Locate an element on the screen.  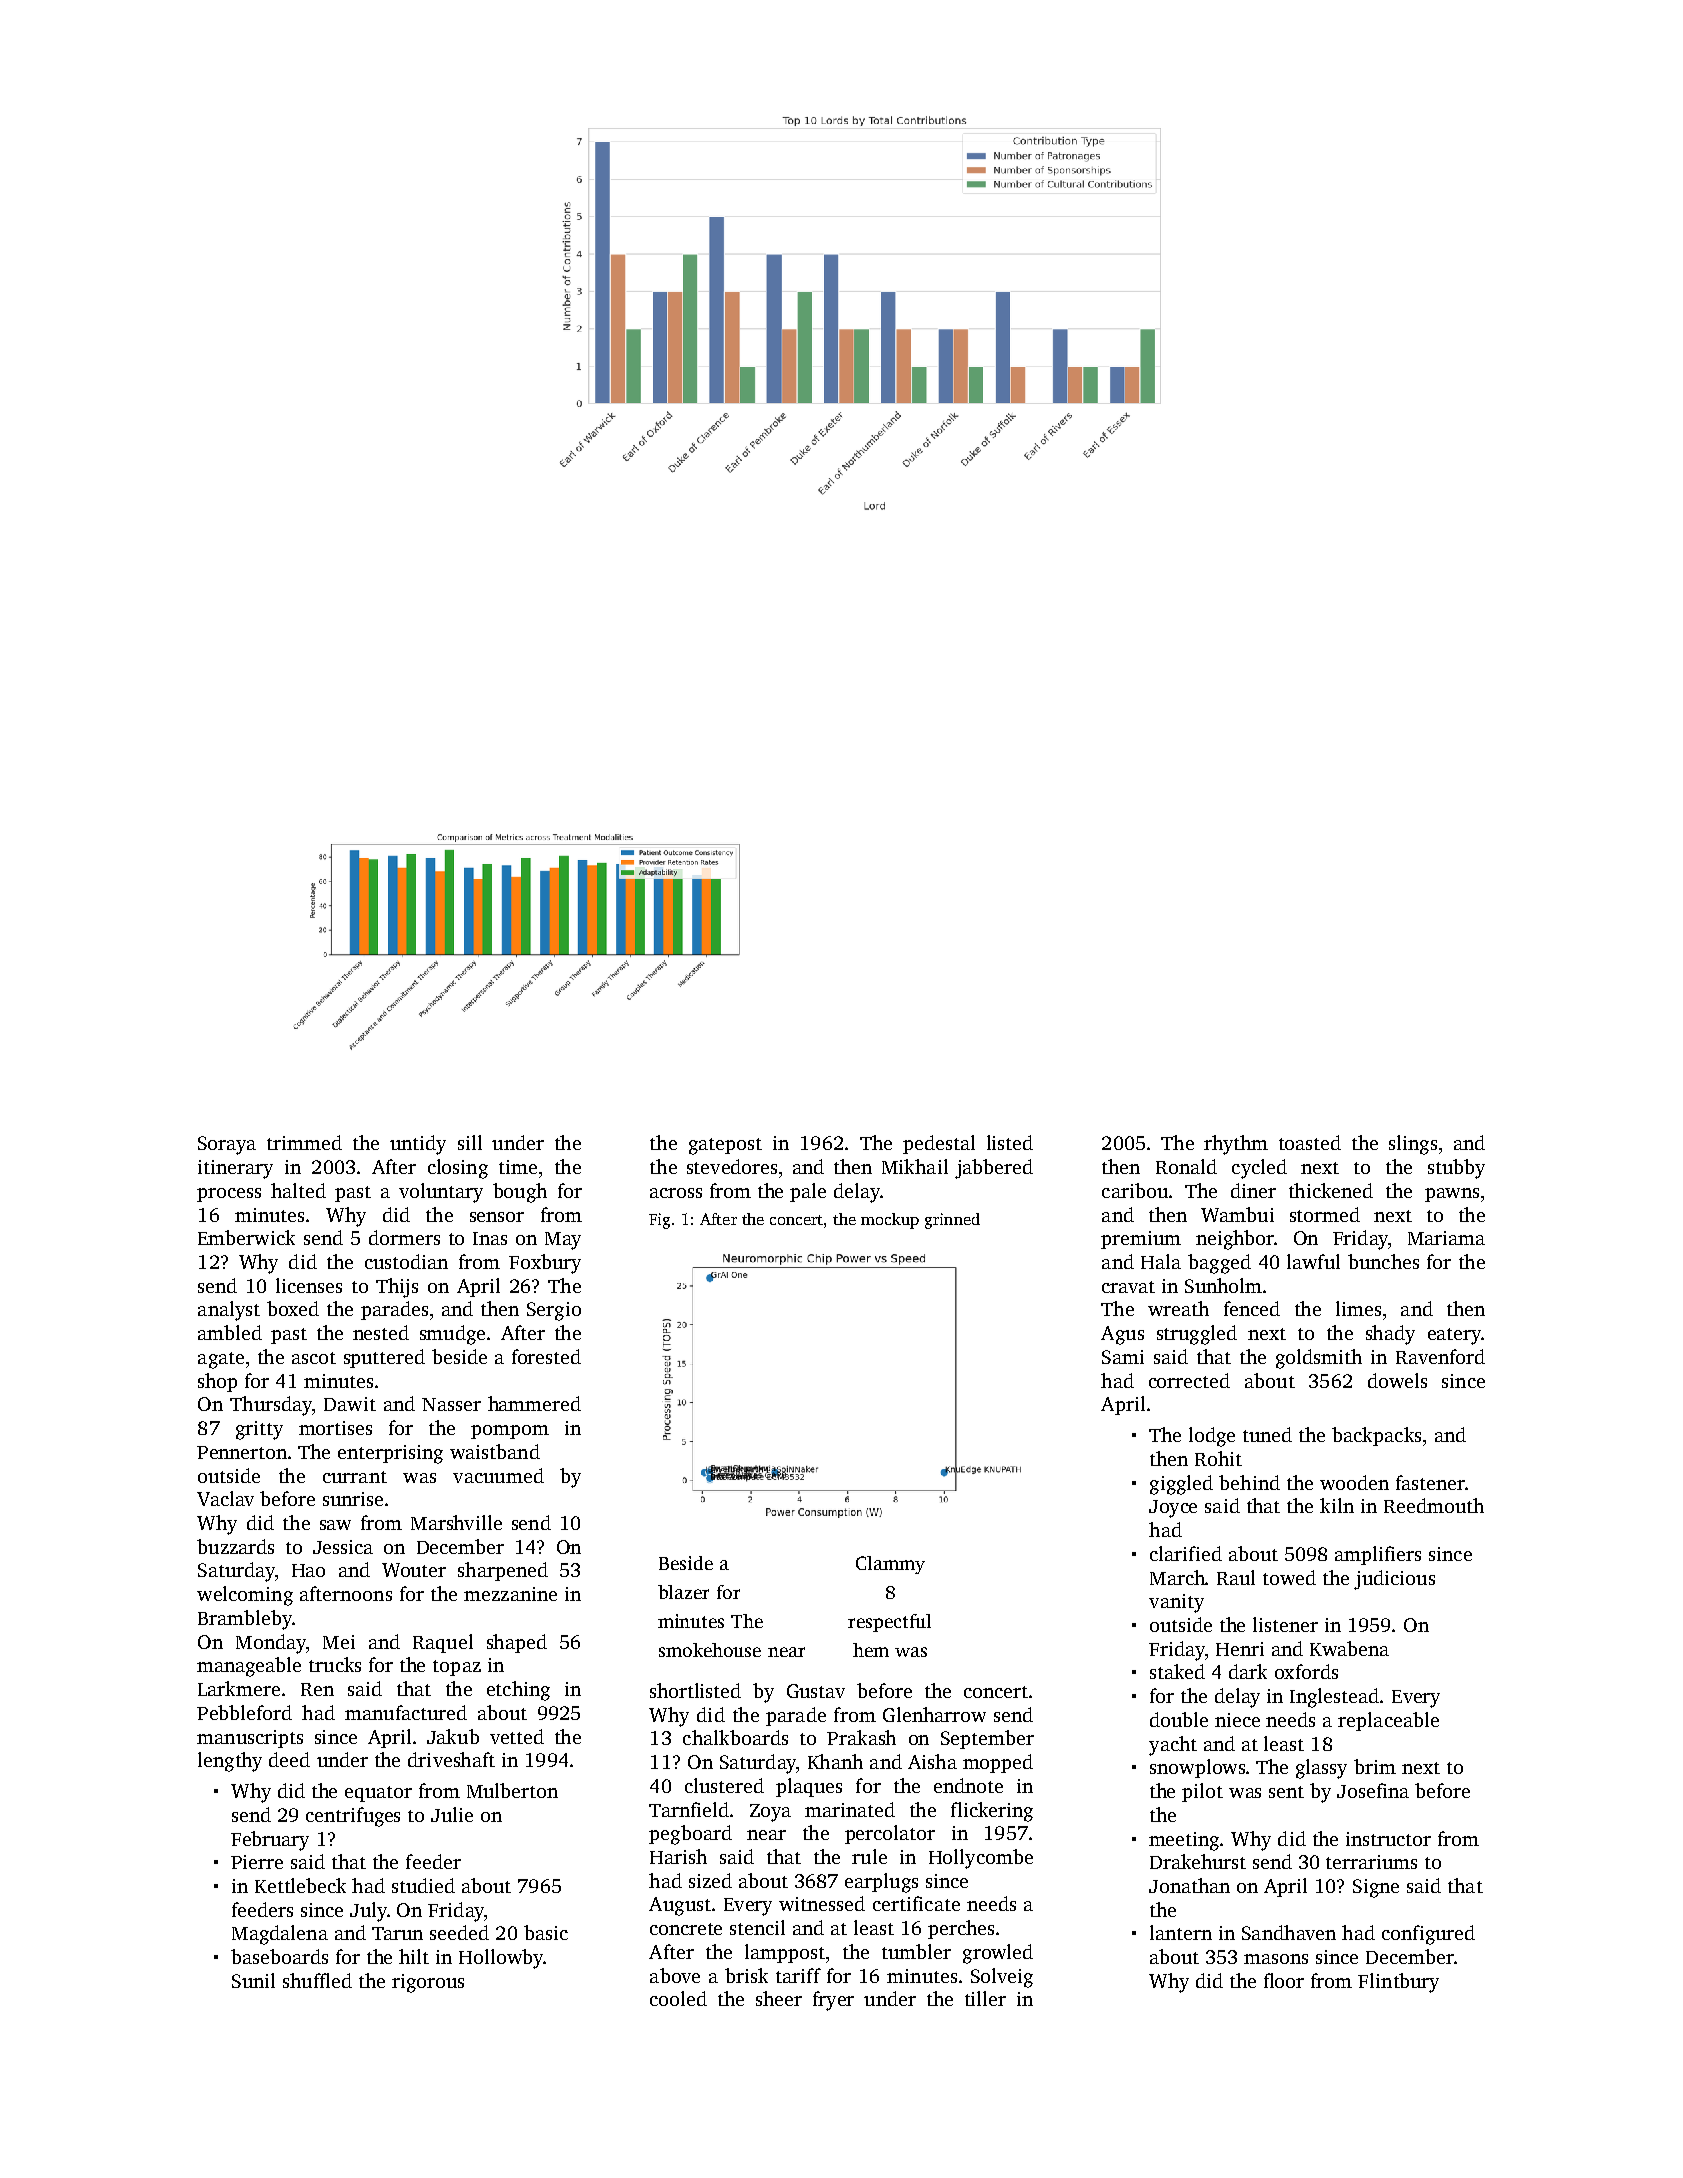
dark is located at coordinates (1248, 1671).
